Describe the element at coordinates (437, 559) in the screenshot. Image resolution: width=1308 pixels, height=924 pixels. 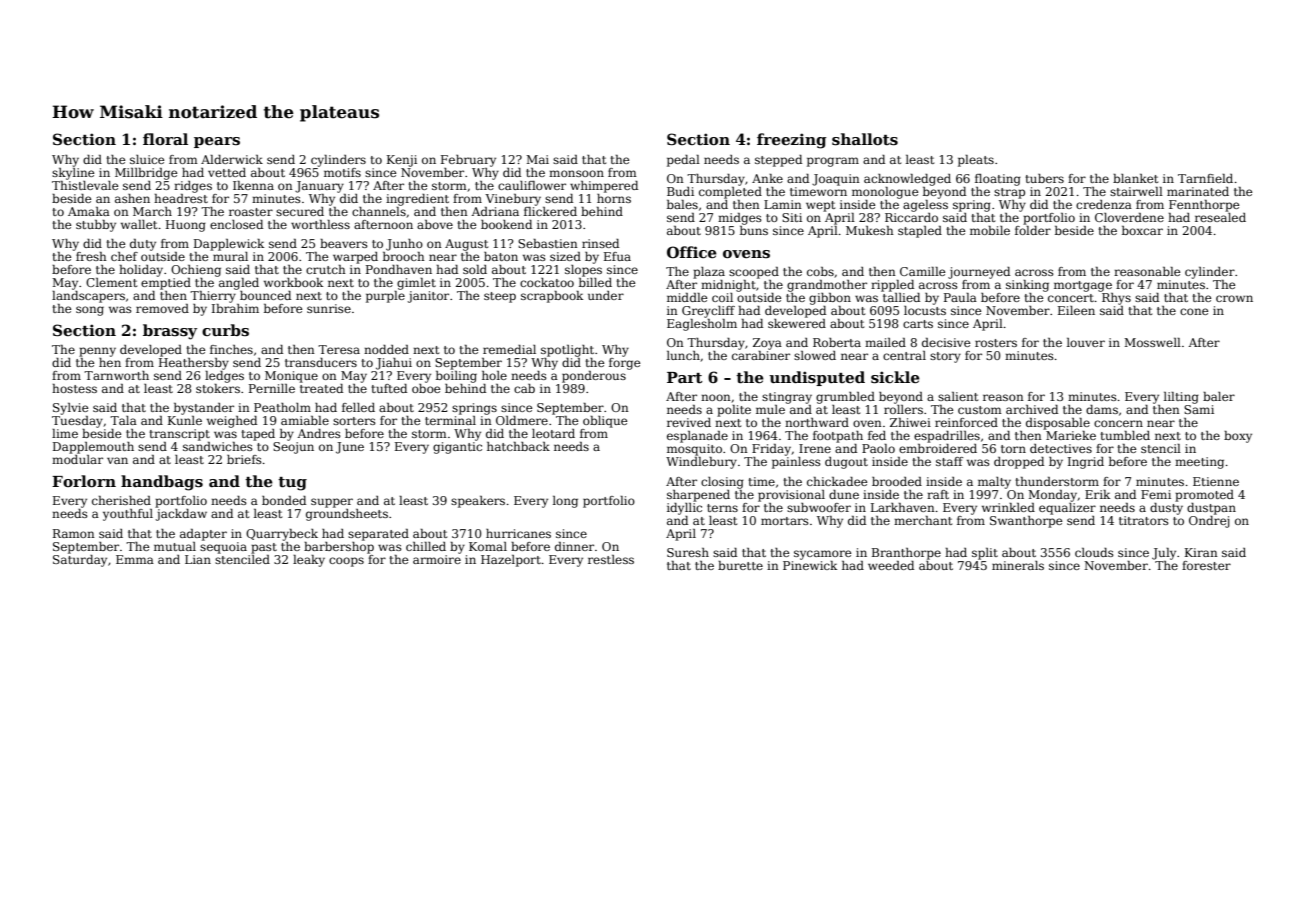
I see `armoire` at that location.
